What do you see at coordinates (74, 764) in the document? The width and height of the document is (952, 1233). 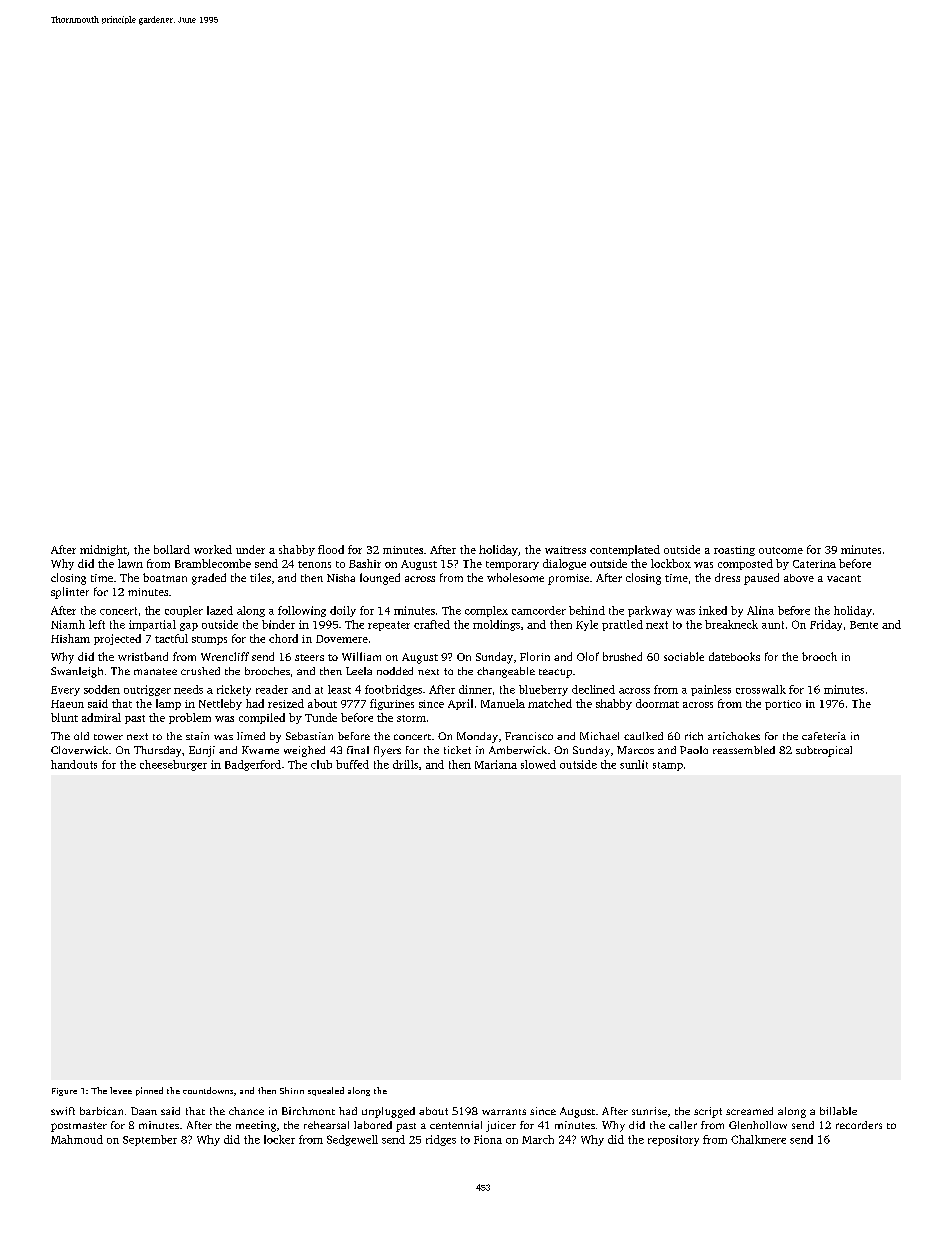 I see `handouts` at bounding box center [74, 764].
